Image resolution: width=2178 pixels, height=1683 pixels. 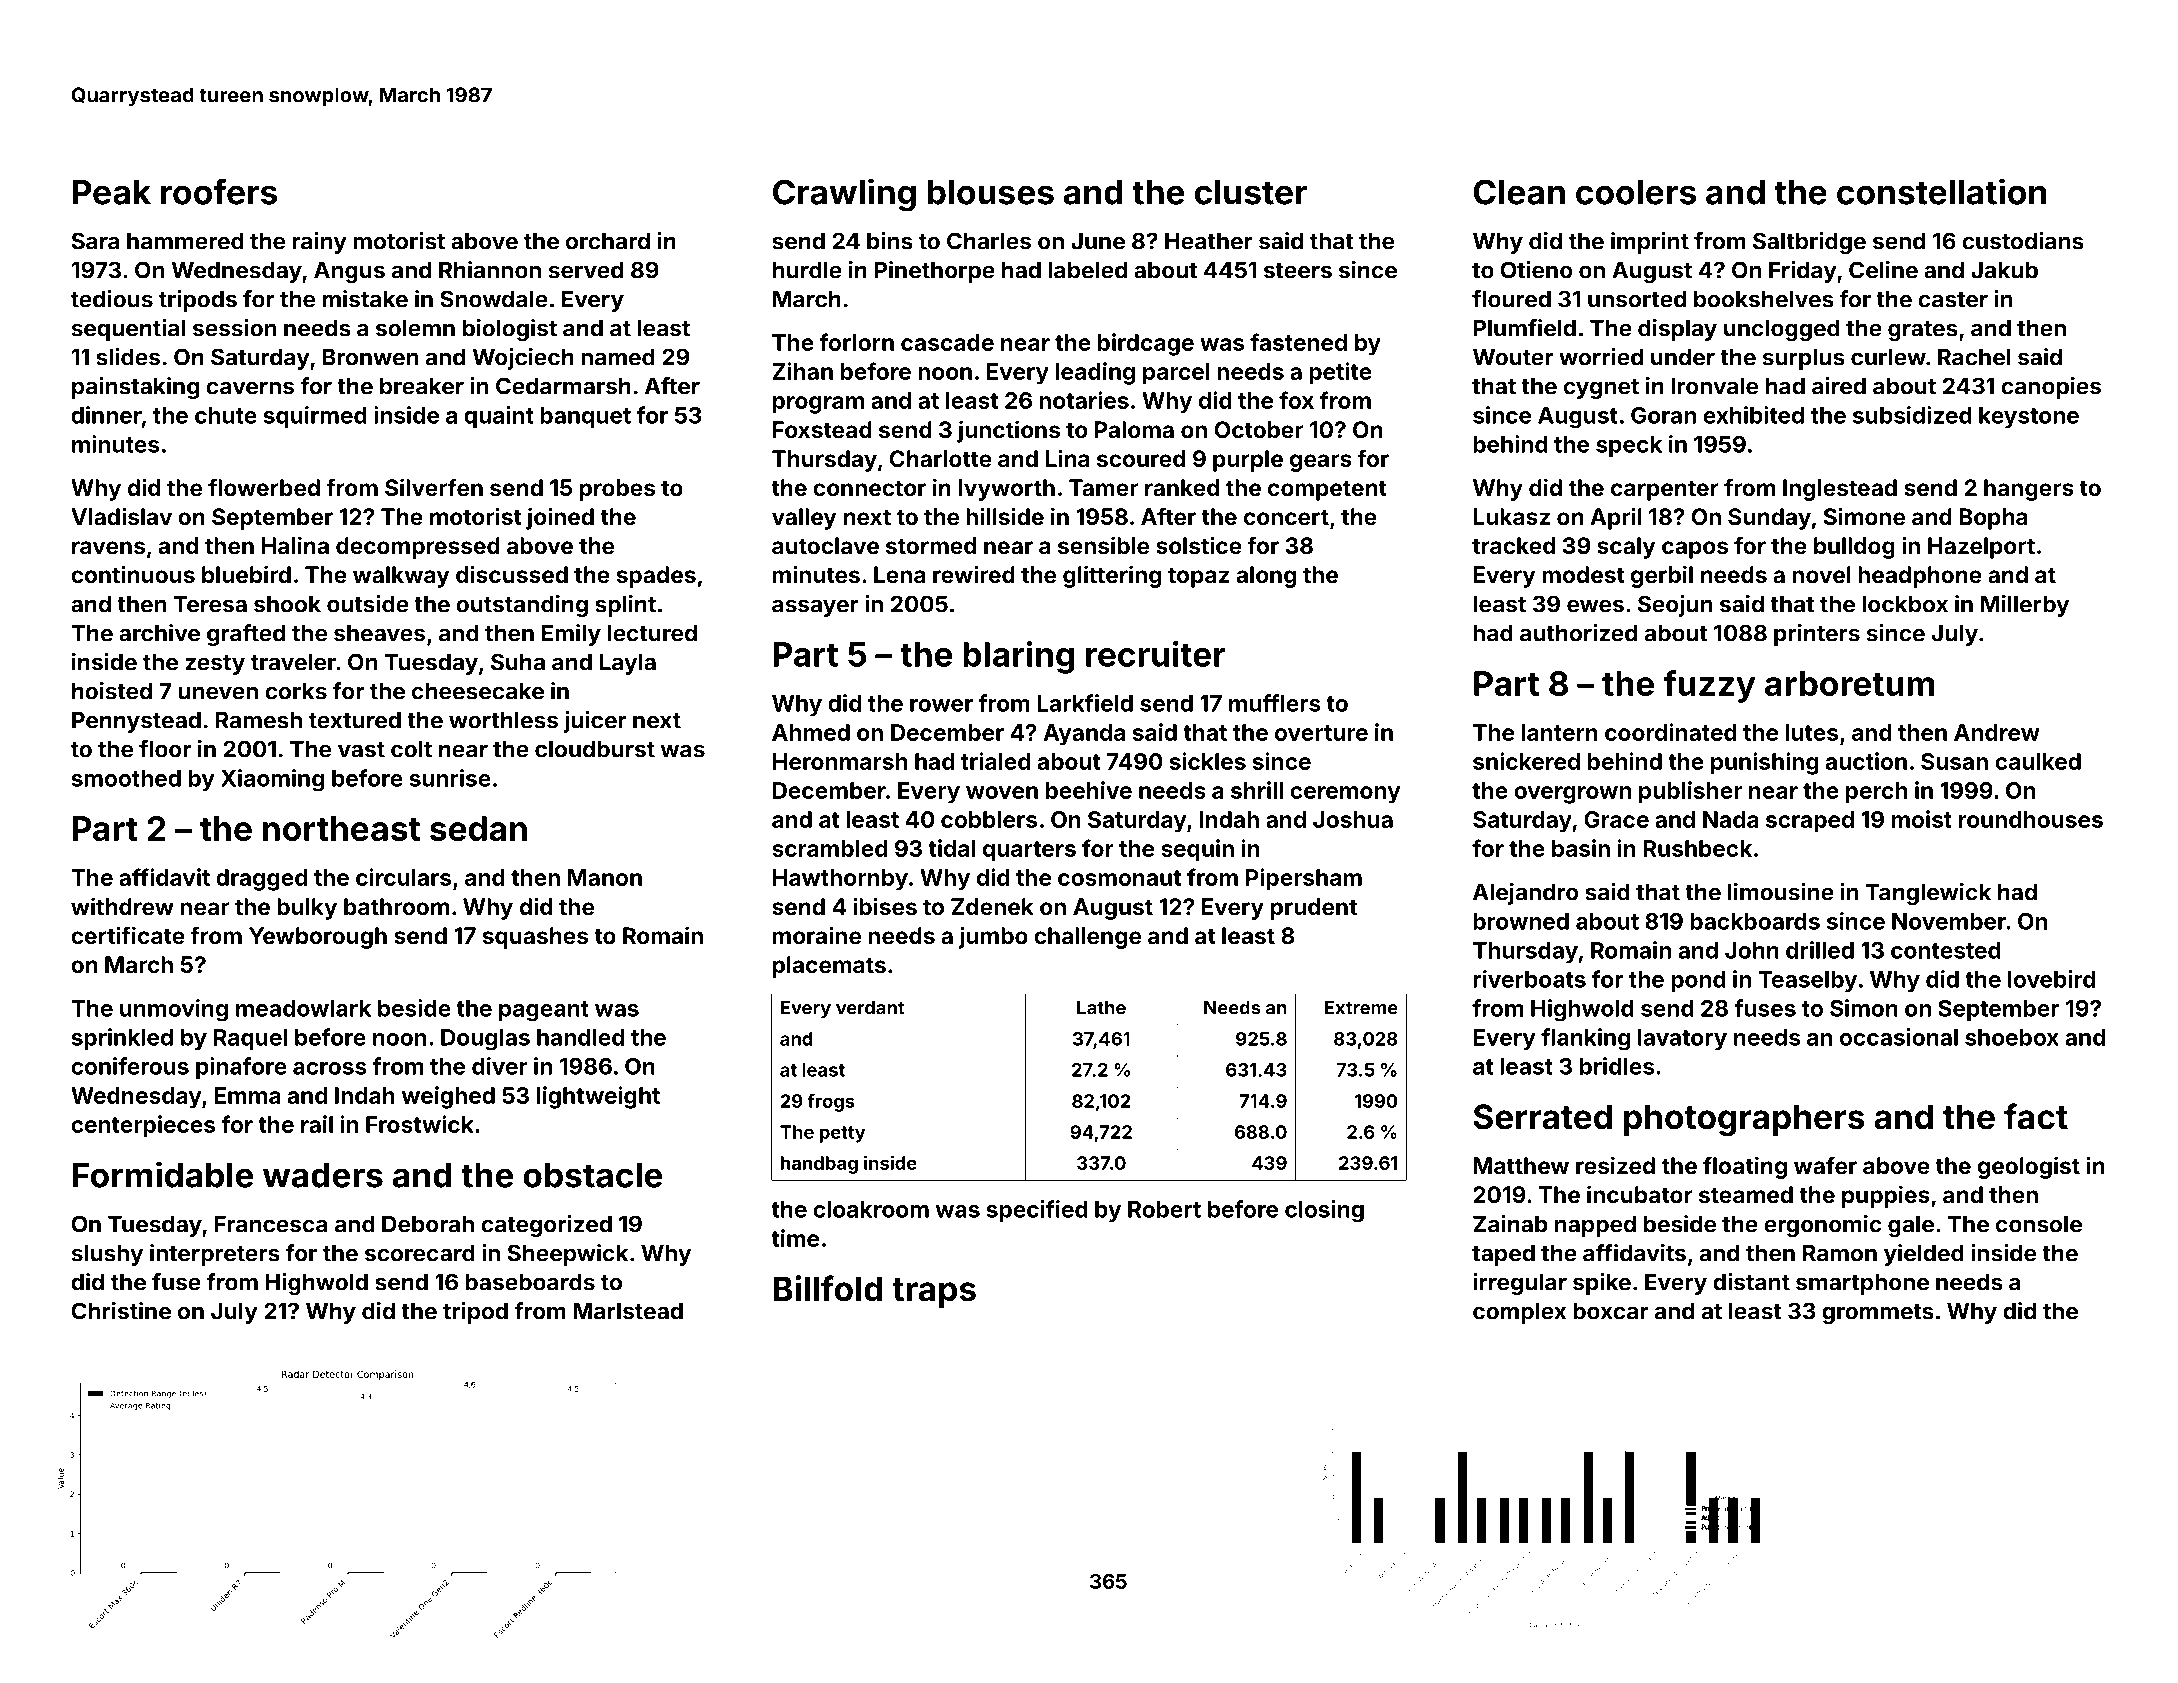 What do you see at coordinates (1636, 192) in the screenshot?
I see `coolers` at bounding box center [1636, 192].
